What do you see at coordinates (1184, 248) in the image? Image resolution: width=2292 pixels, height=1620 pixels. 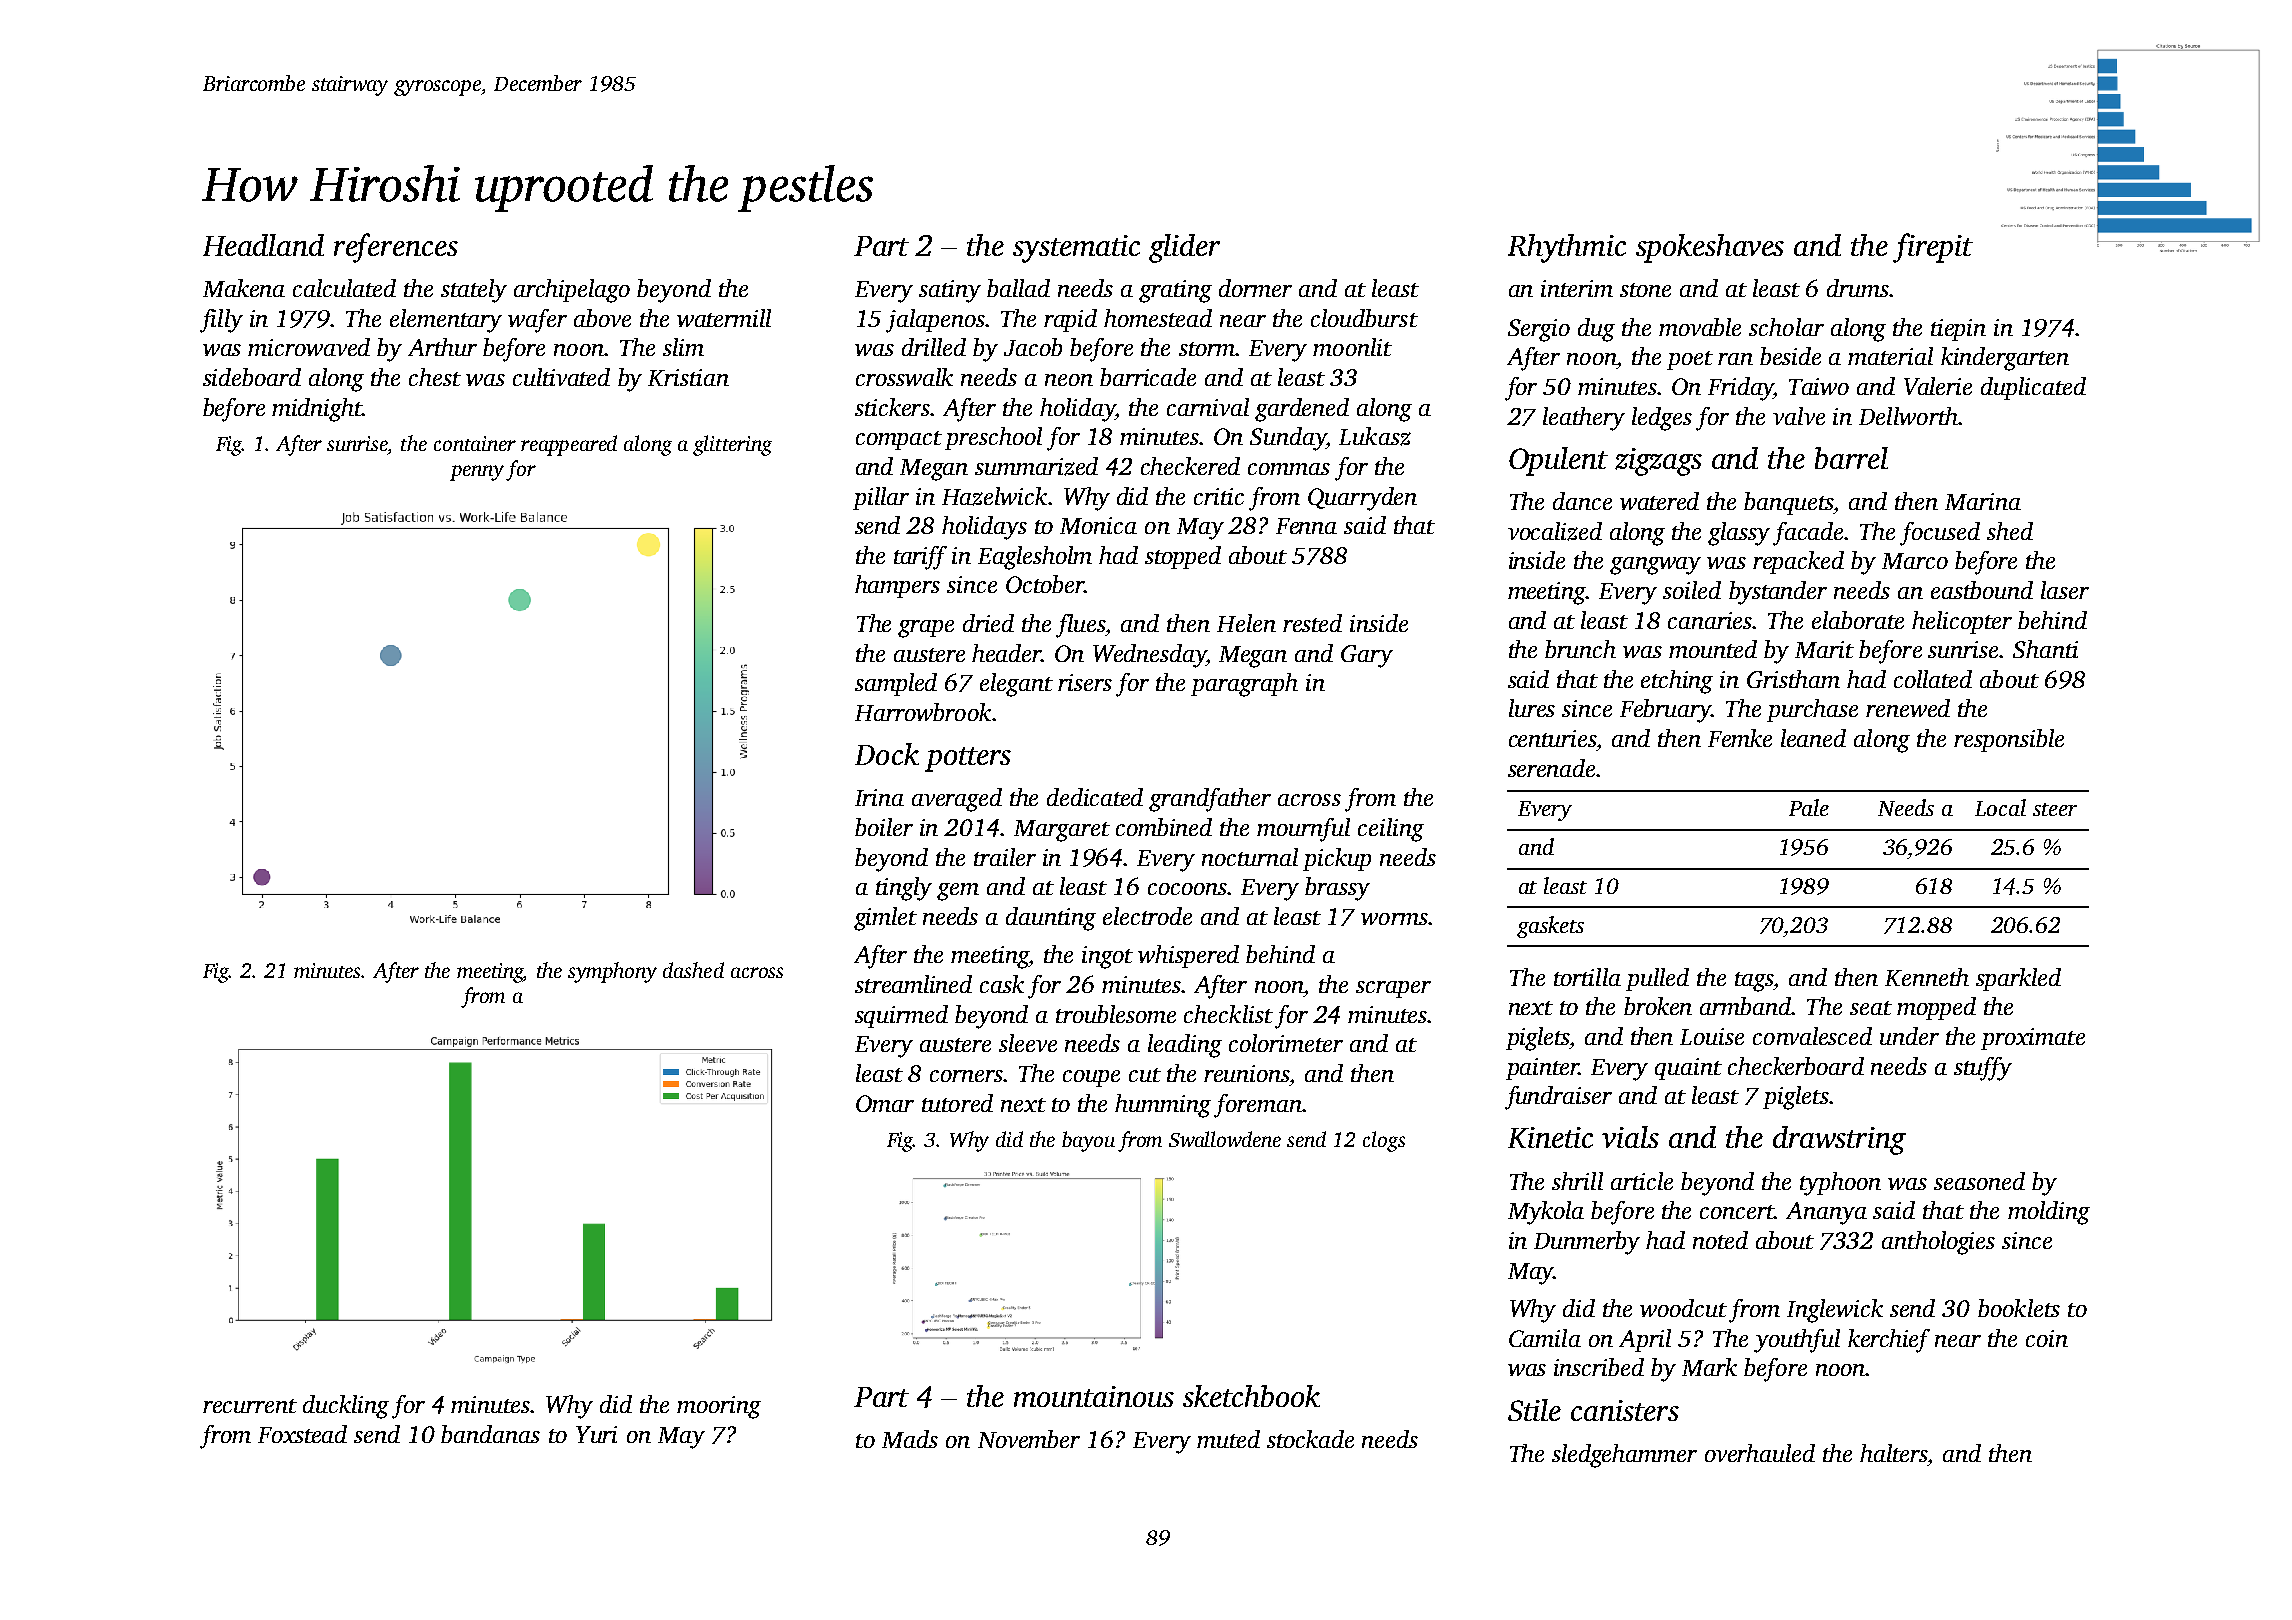 I see `glider` at bounding box center [1184, 248].
